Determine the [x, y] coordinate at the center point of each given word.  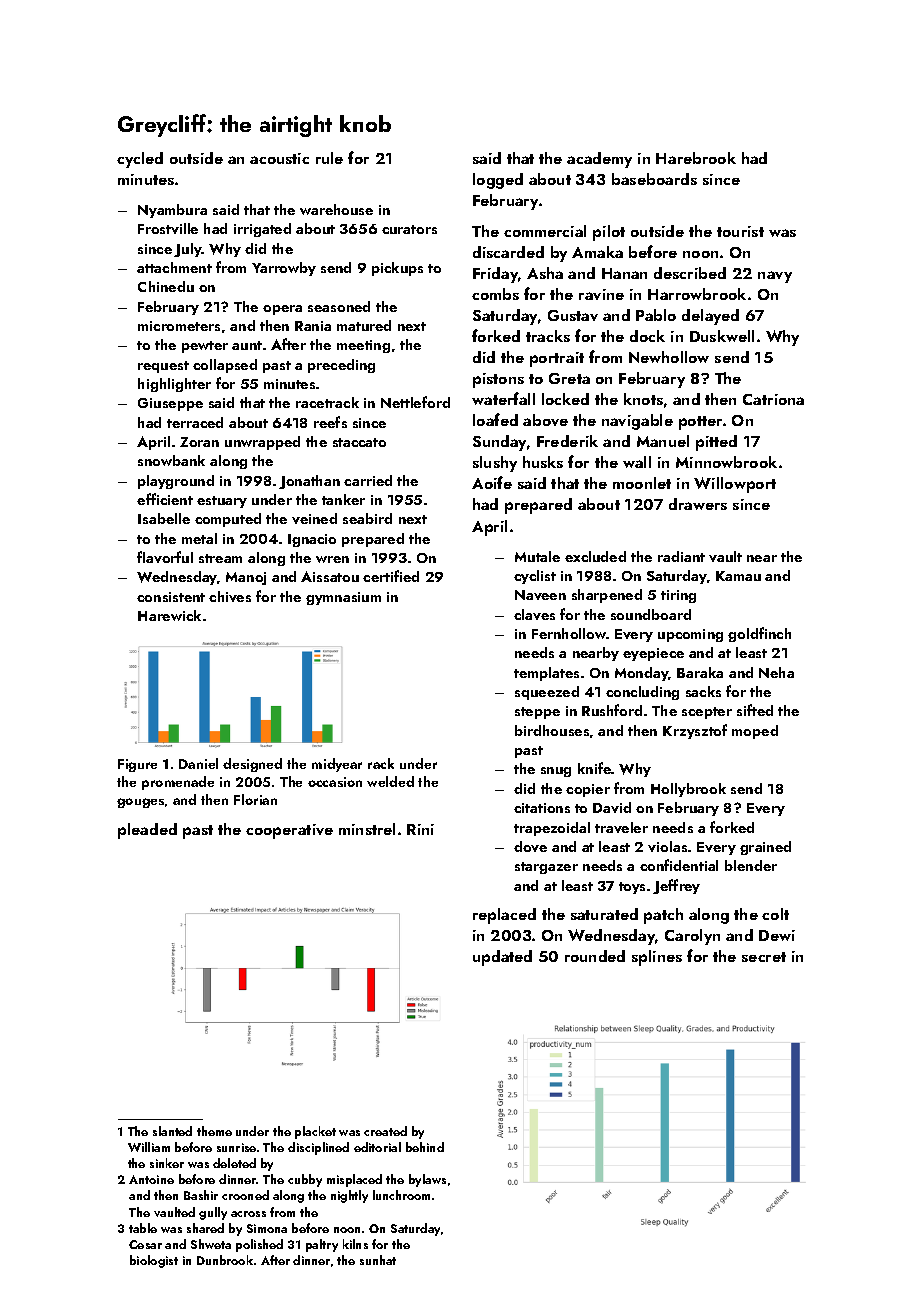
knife [594, 768]
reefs [330, 422]
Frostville [168, 228]
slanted [172, 1131]
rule [329, 158]
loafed [495, 419]
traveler [621, 827]
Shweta [211, 1244]
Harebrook [696, 158]
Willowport [735, 485]
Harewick [169, 615]
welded [390, 781]
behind [425, 1147]
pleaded [147, 831]
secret [764, 957]
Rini [420, 829]
